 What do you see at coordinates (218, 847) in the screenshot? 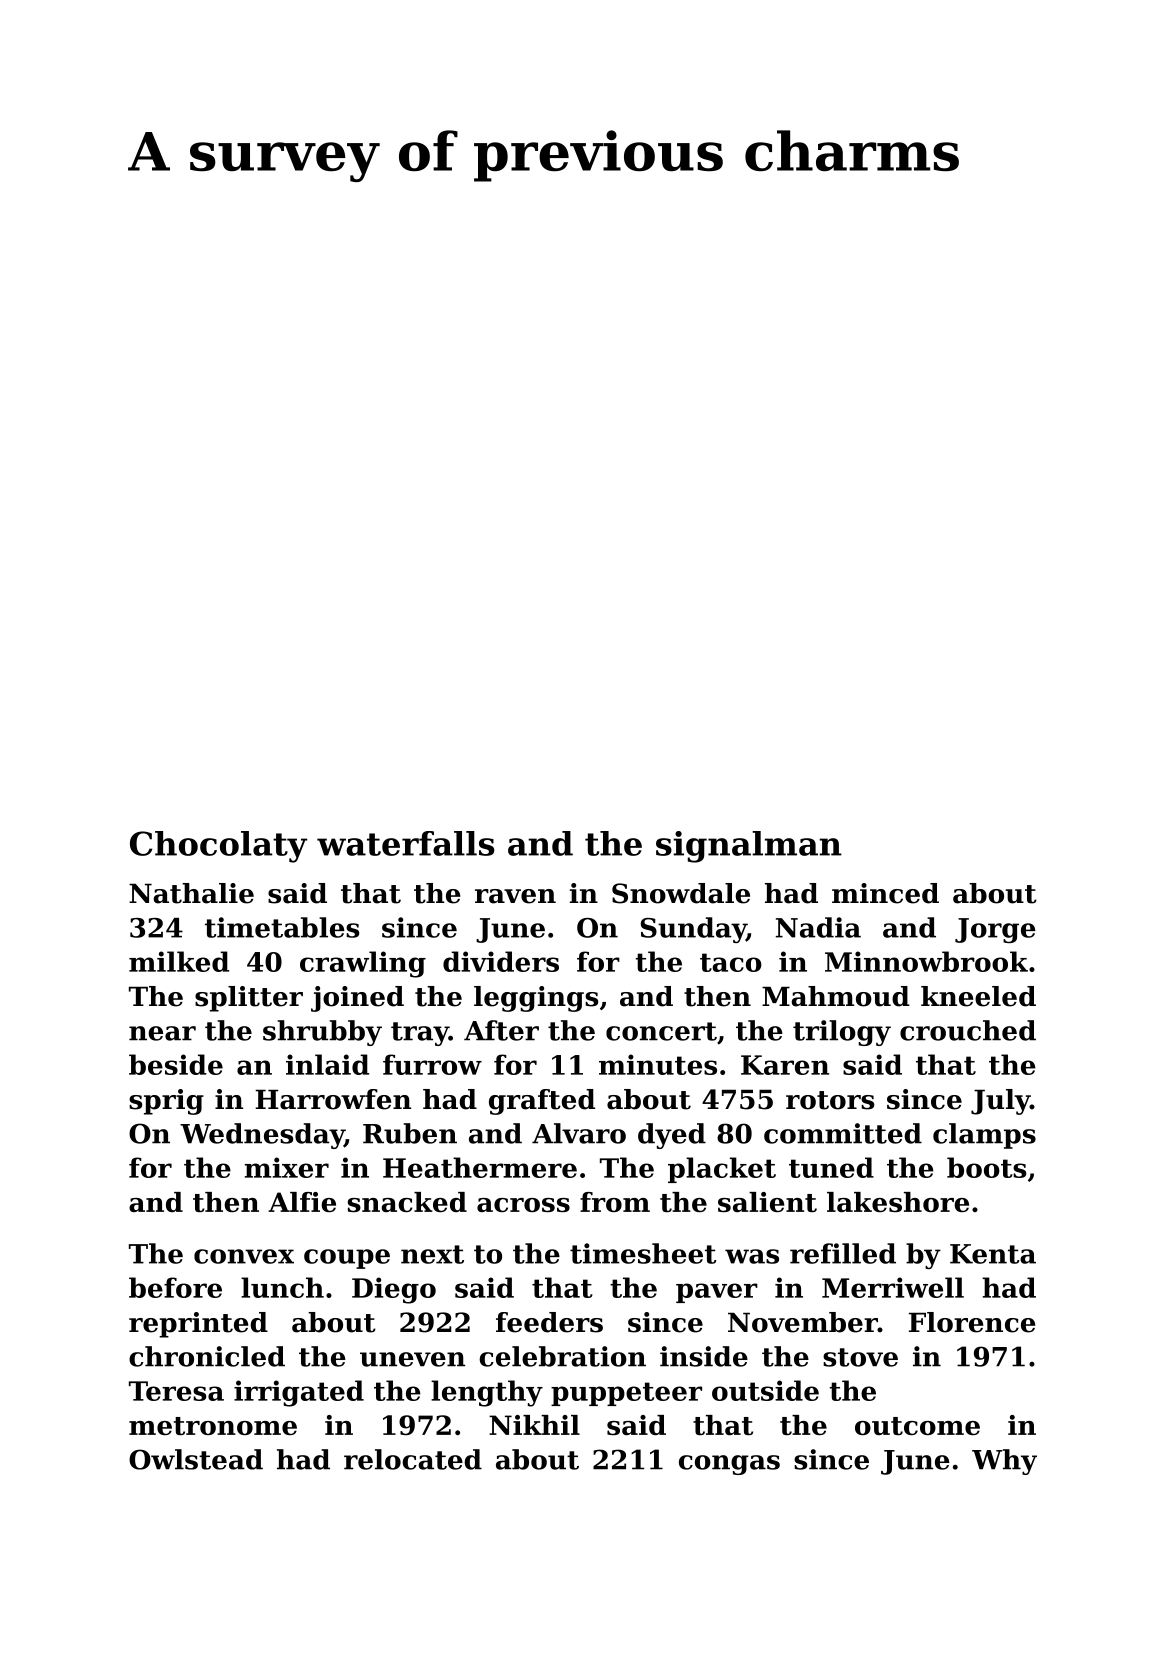
I see `Chocolaty` at bounding box center [218, 847].
